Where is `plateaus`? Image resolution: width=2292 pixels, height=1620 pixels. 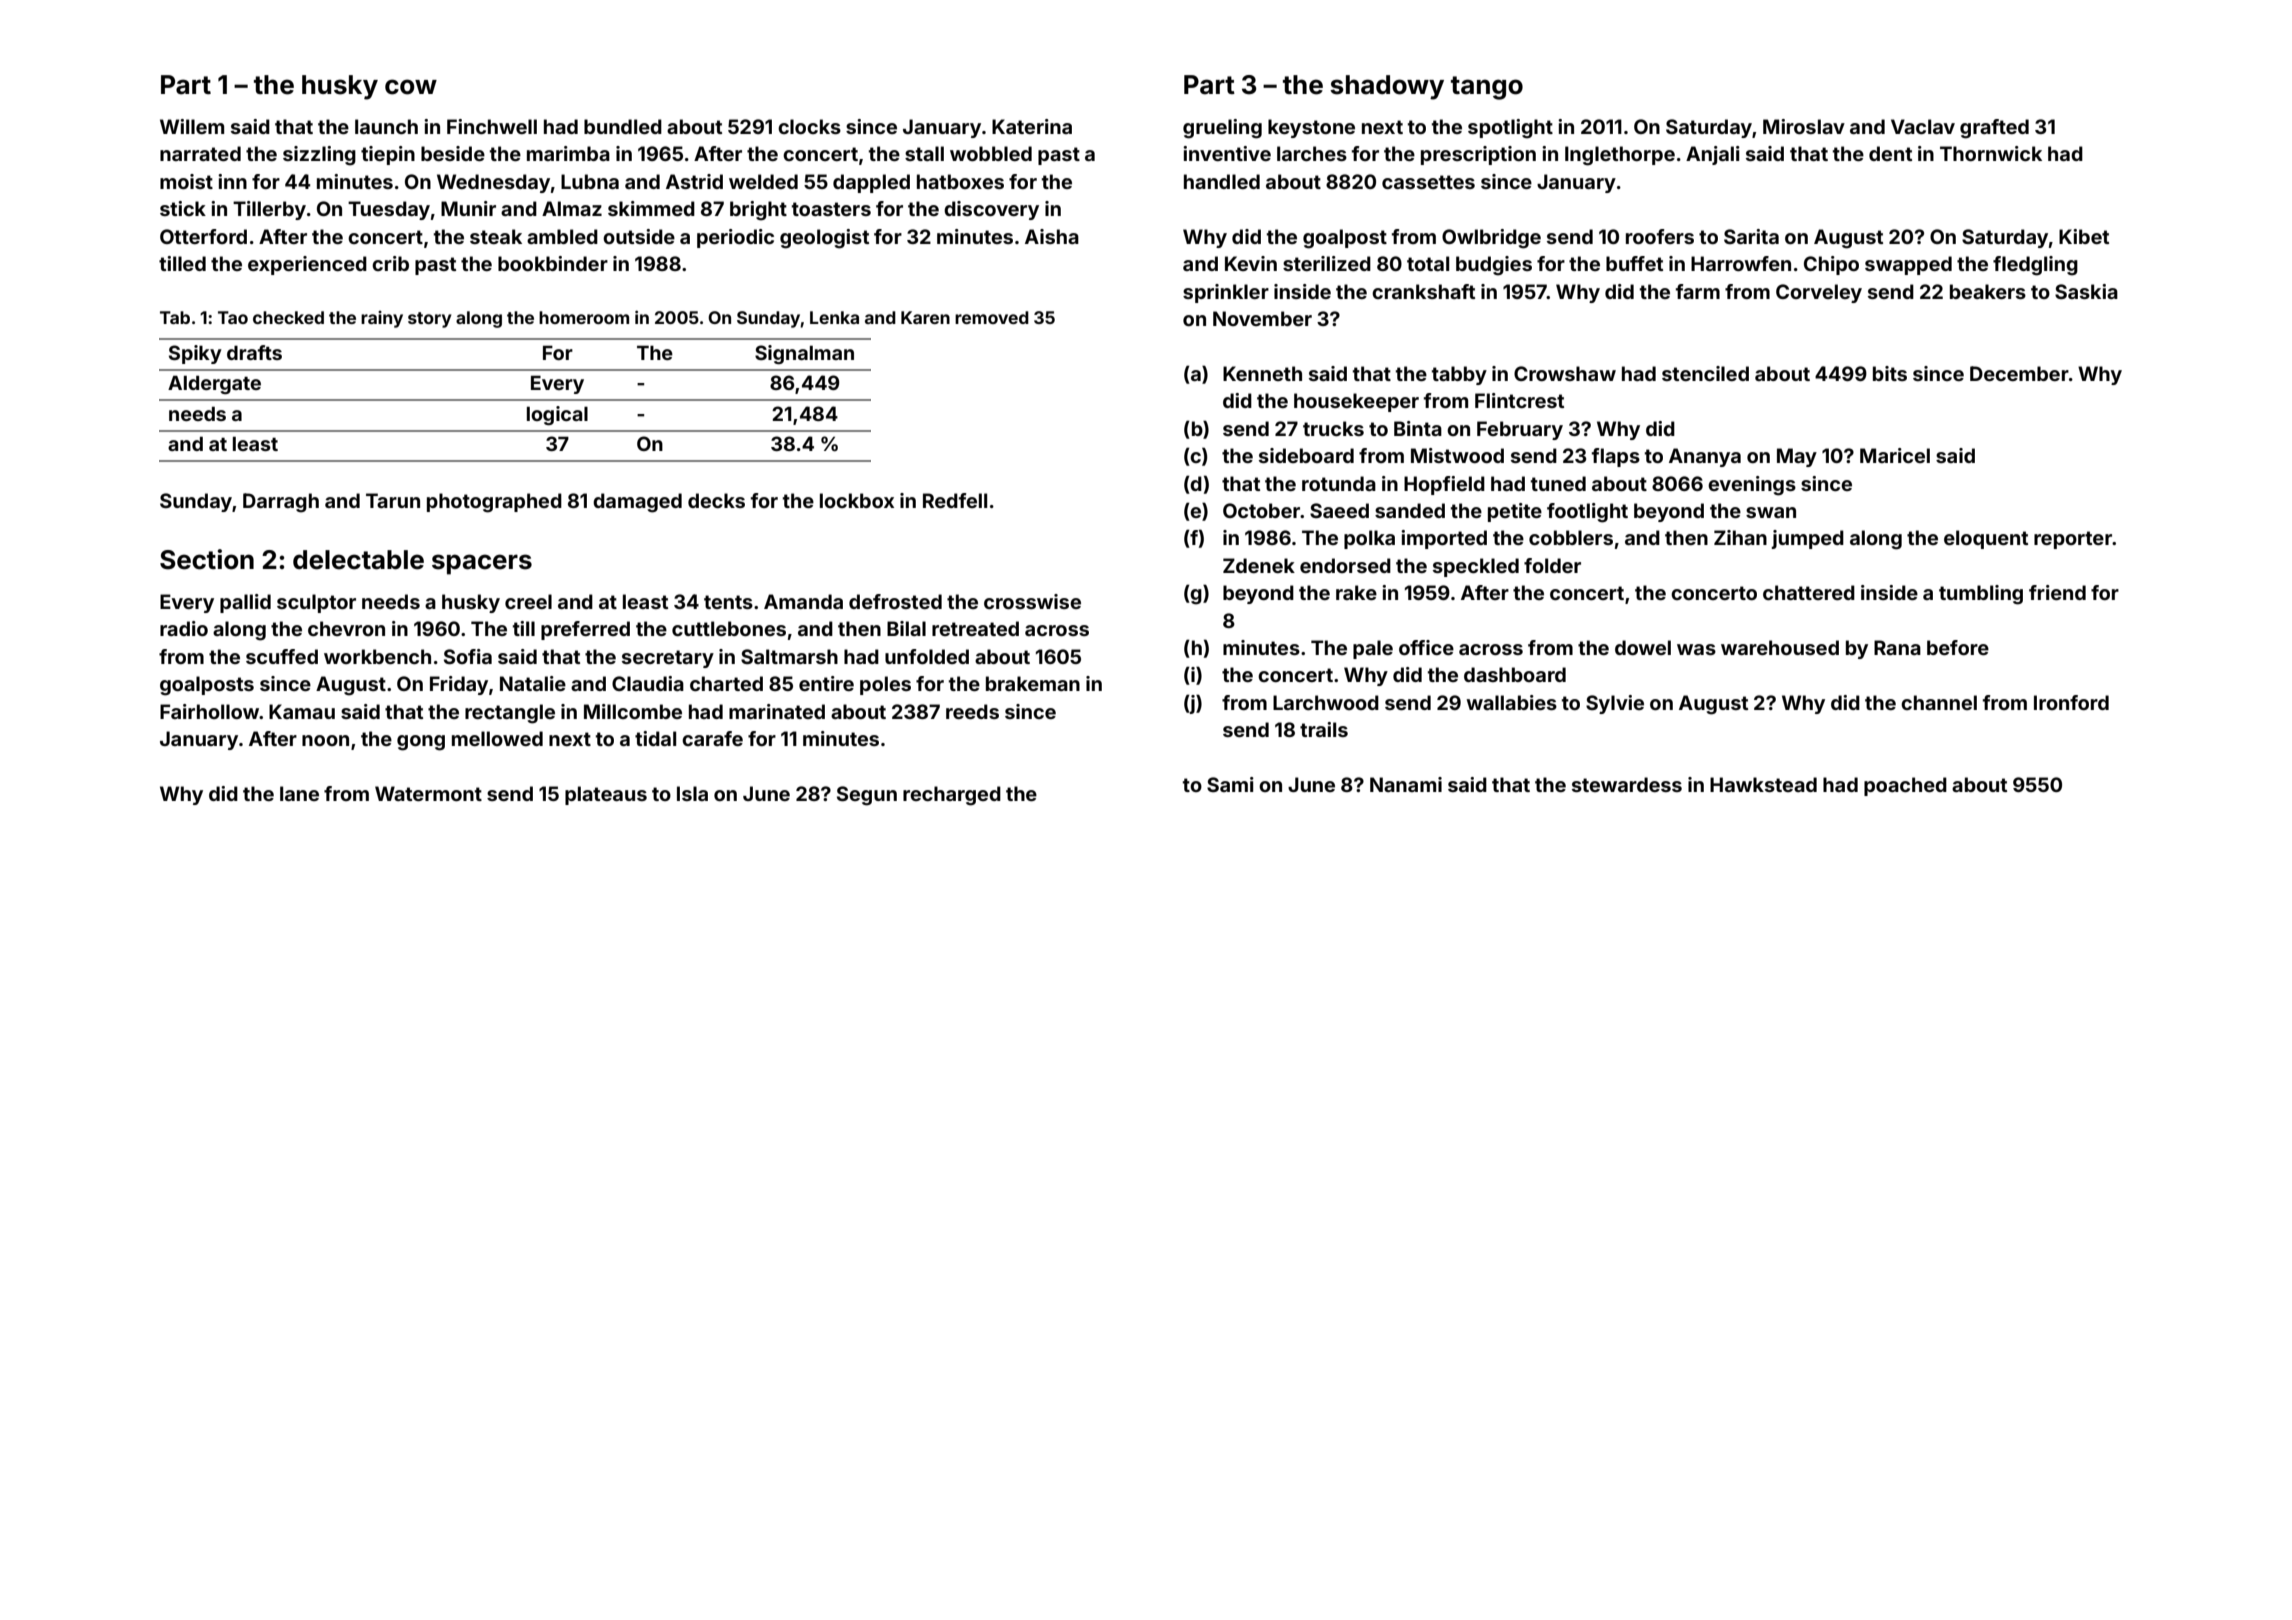
plateaus is located at coordinates (606, 795).
